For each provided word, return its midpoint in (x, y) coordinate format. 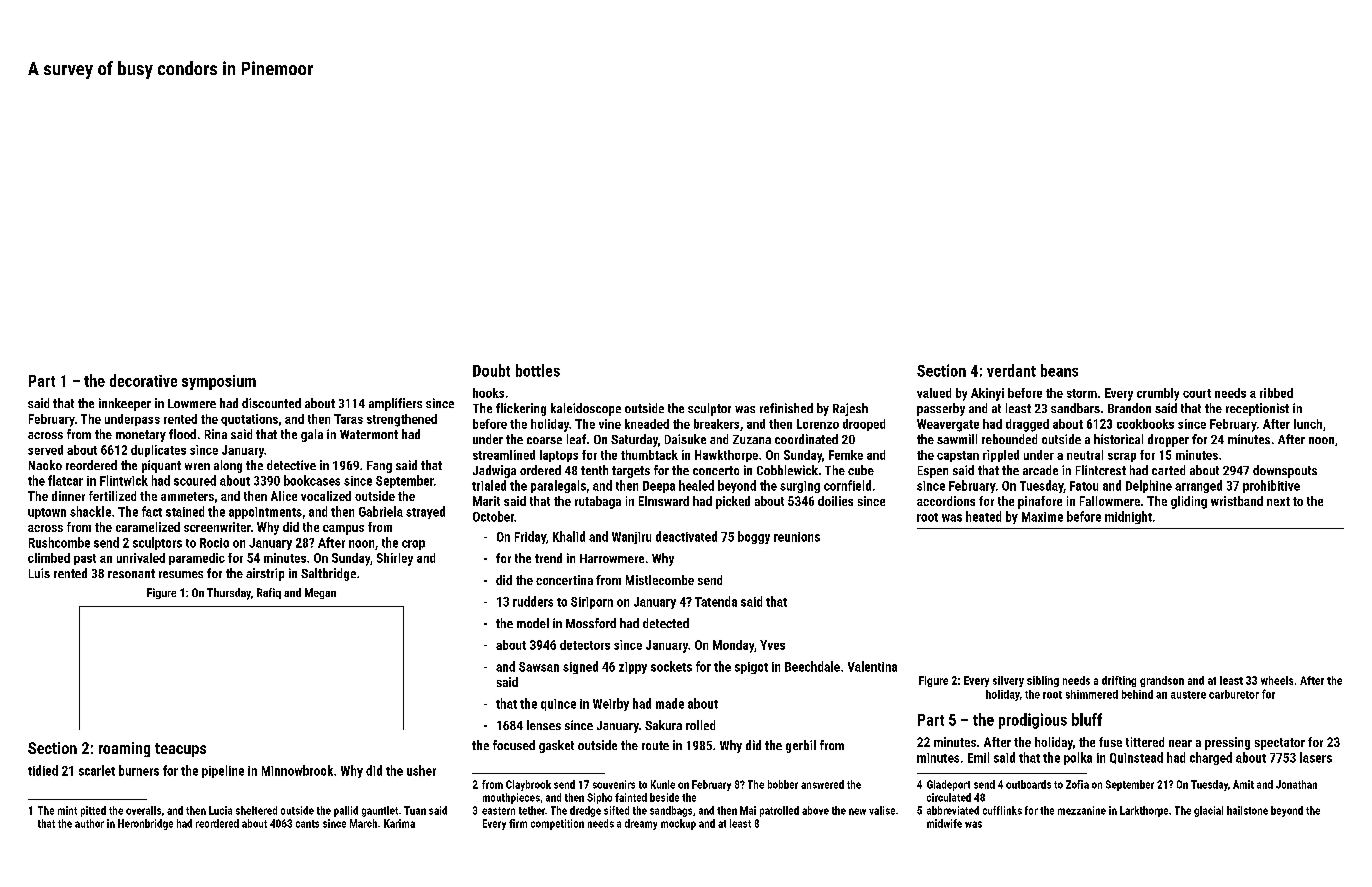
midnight (1128, 517)
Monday (733, 646)
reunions (797, 537)
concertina (564, 580)
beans (1059, 370)
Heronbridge (145, 824)
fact (152, 511)
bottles (538, 370)
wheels (1277, 680)
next (1278, 501)
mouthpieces (511, 798)
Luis (39, 573)
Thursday (229, 594)
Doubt (491, 370)
